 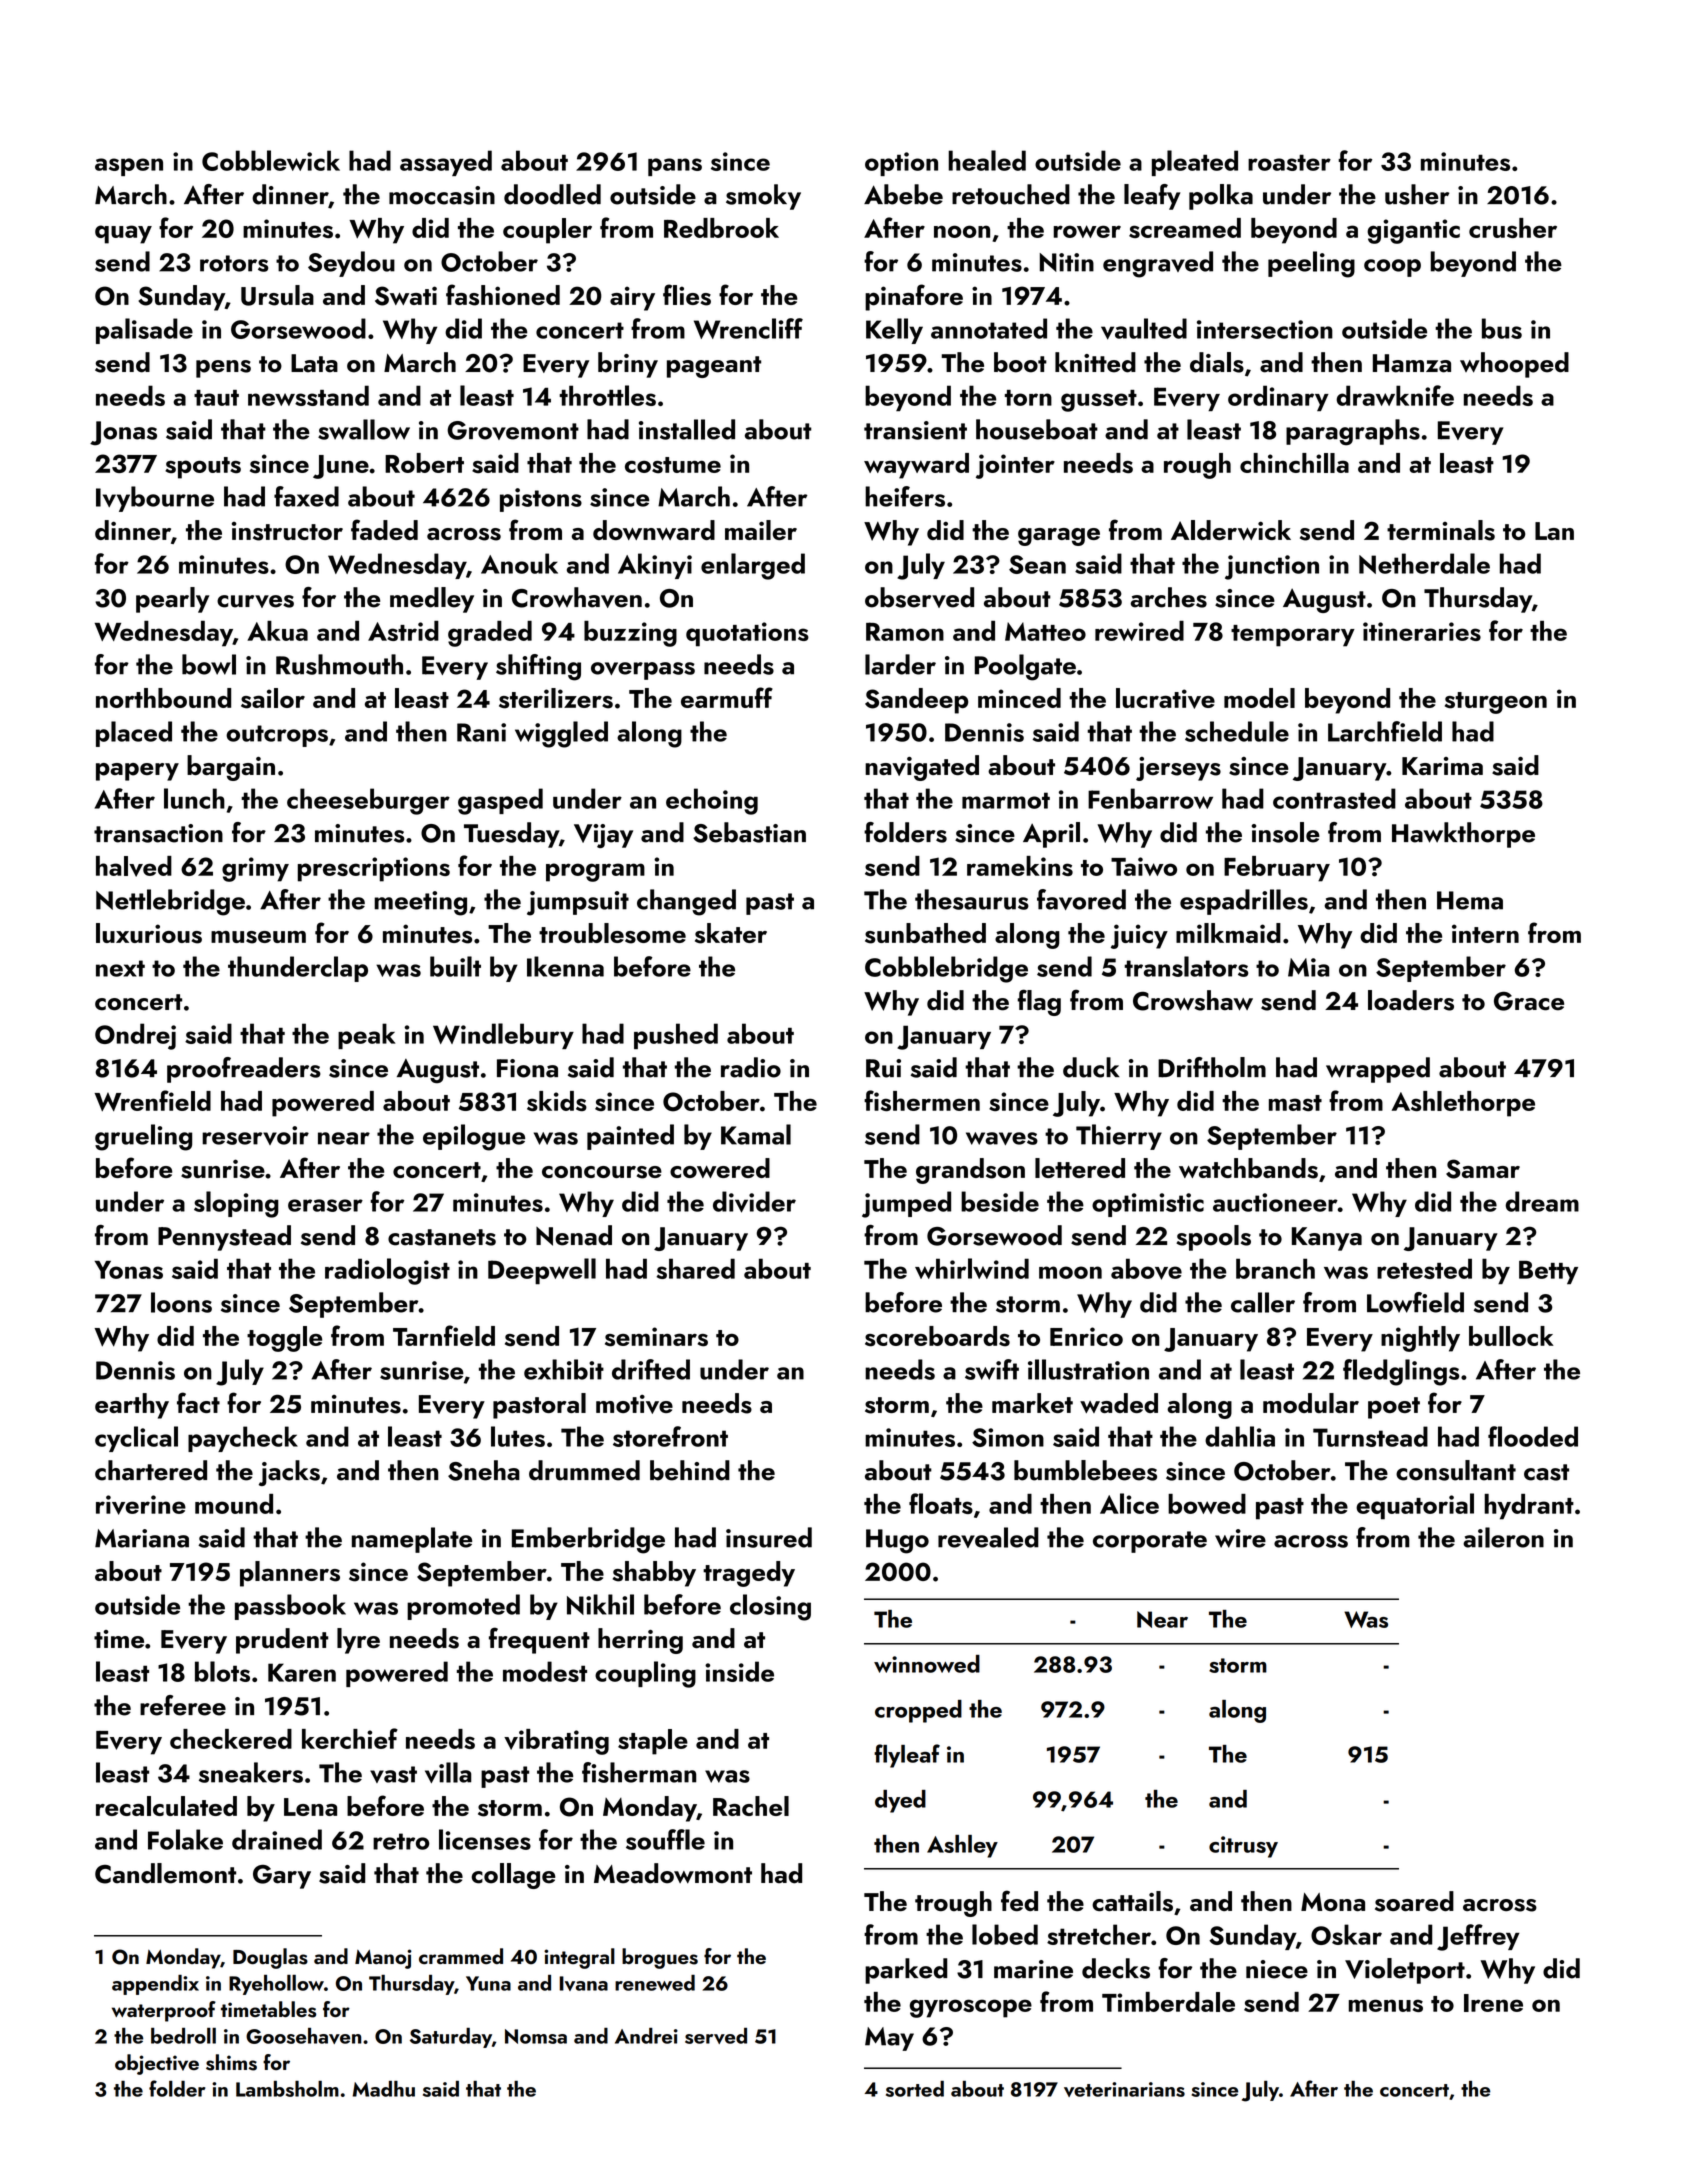 What do you see at coordinates (231, 2062) in the screenshot?
I see `shims` at bounding box center [231, 2062].
